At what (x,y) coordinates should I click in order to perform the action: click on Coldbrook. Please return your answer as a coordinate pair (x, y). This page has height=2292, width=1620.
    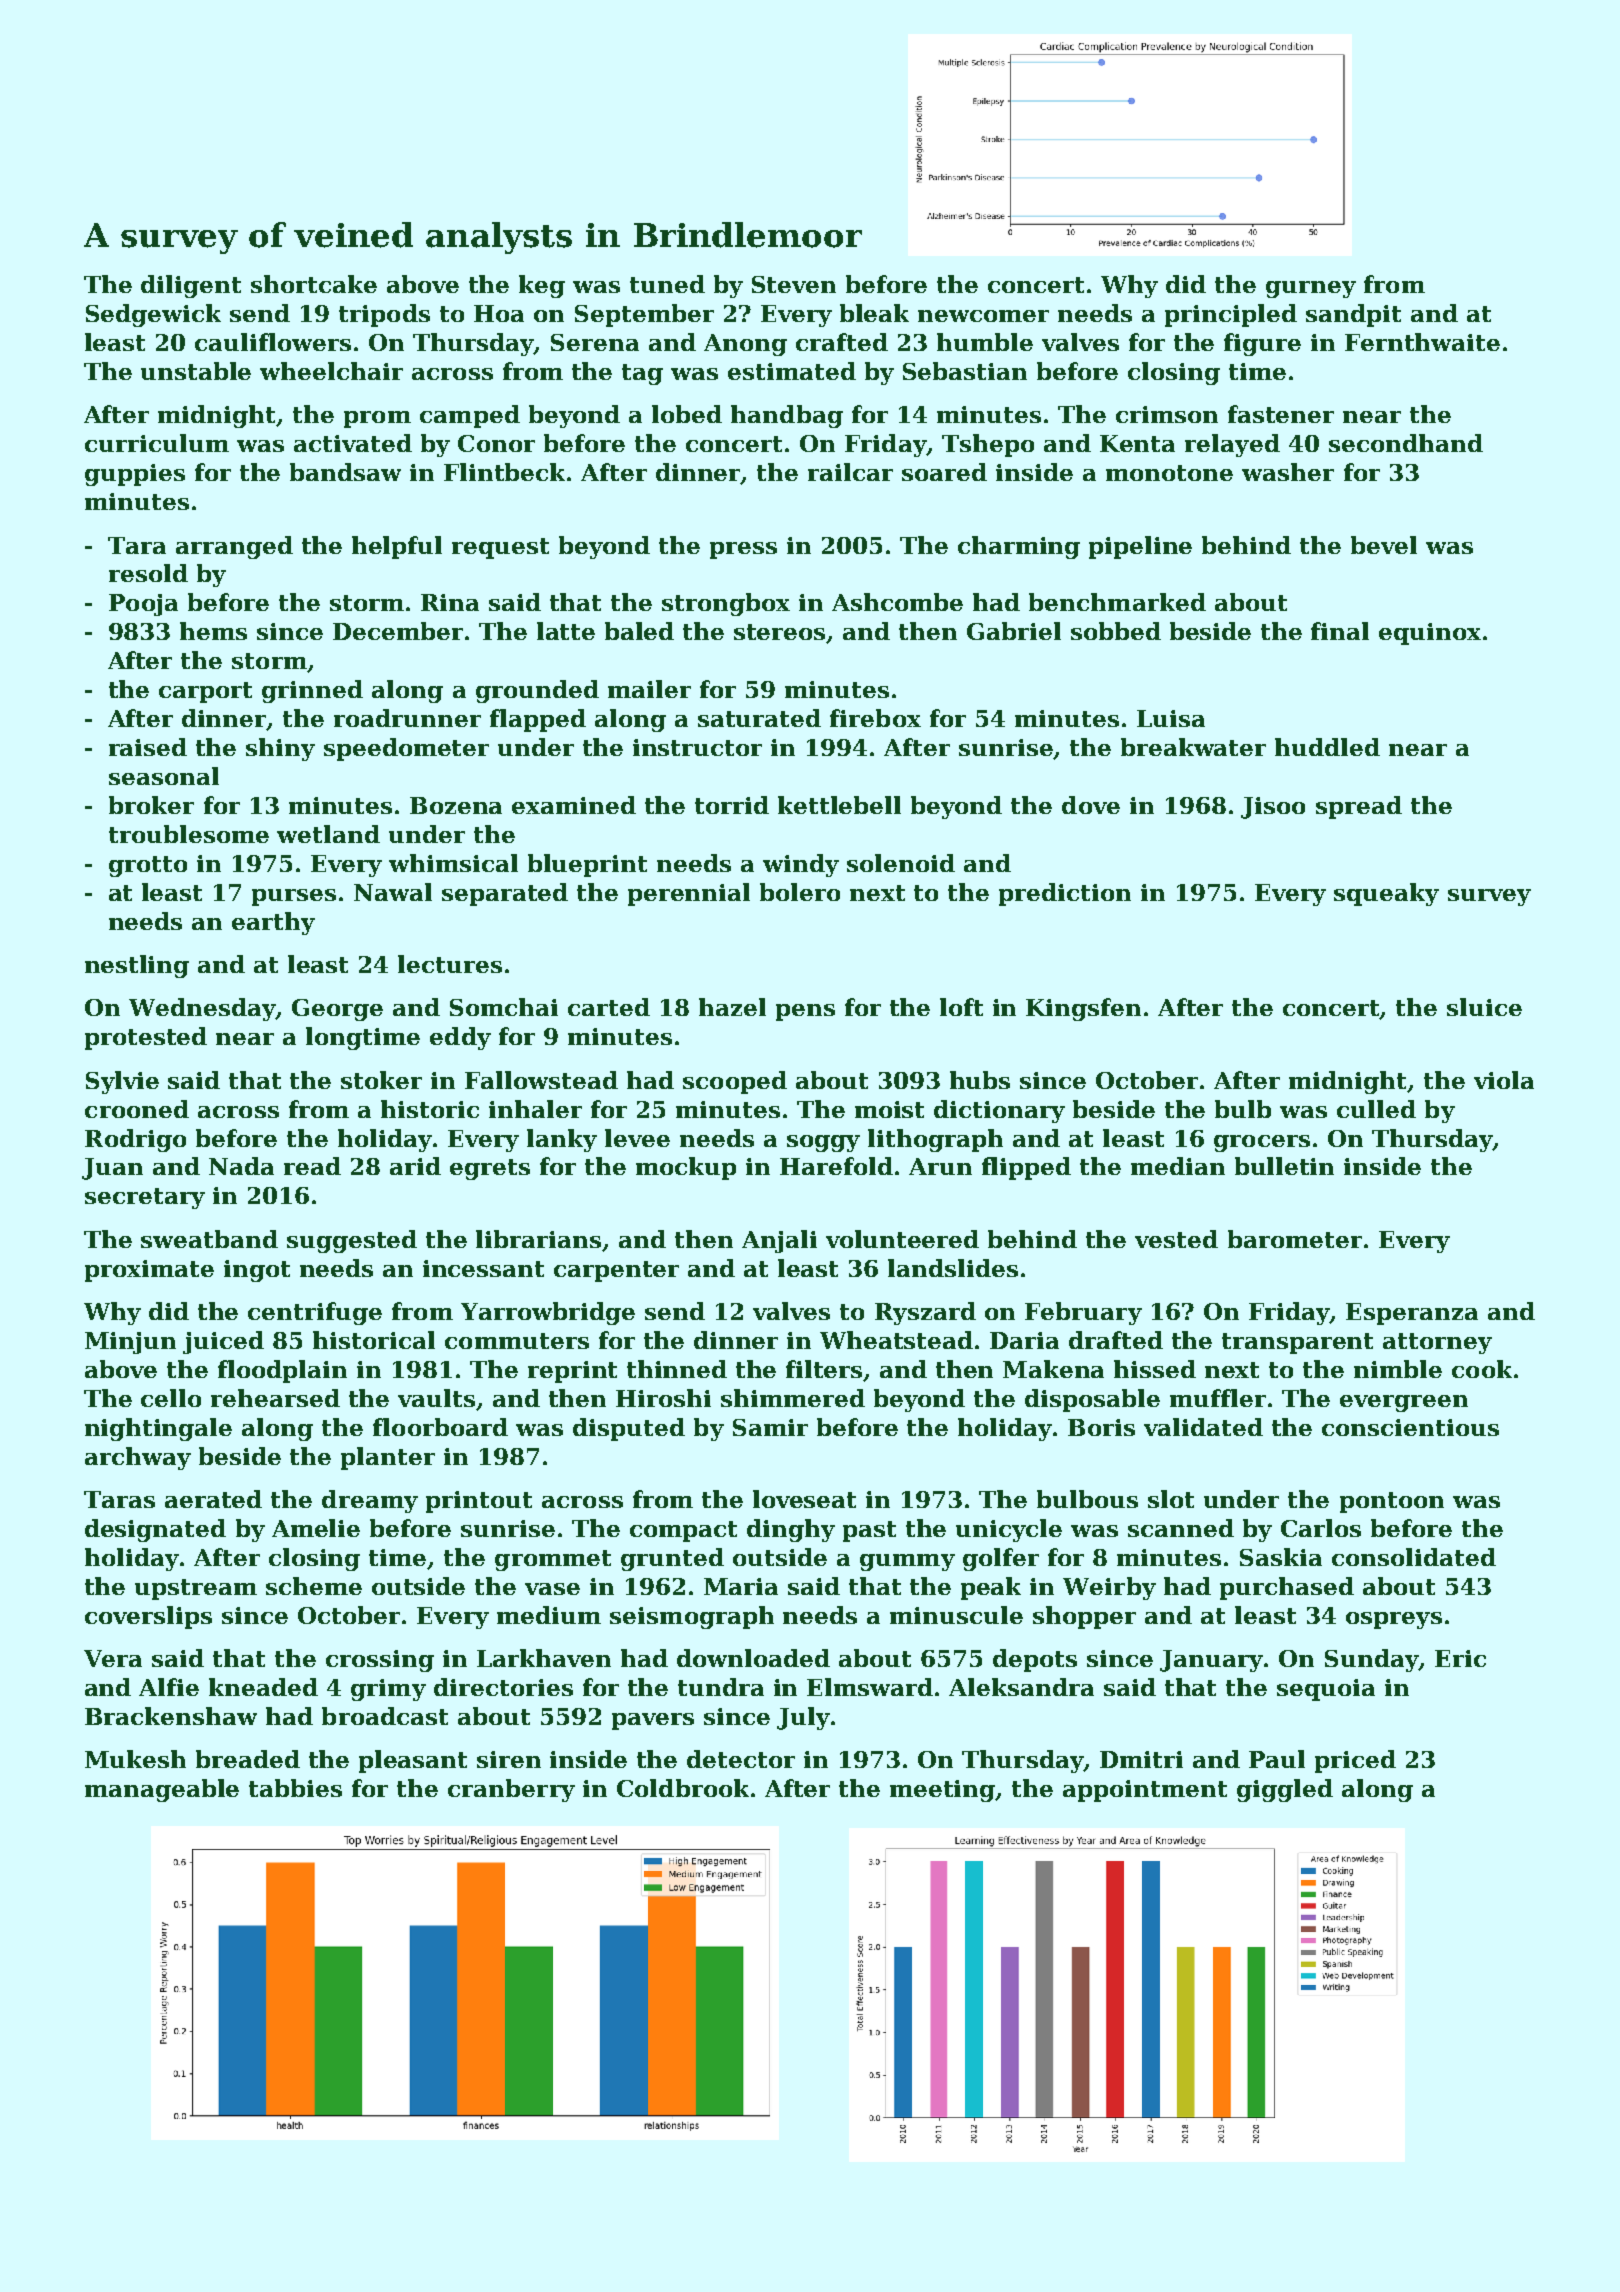
    Looking at the image, I should click on (683, 1788).
